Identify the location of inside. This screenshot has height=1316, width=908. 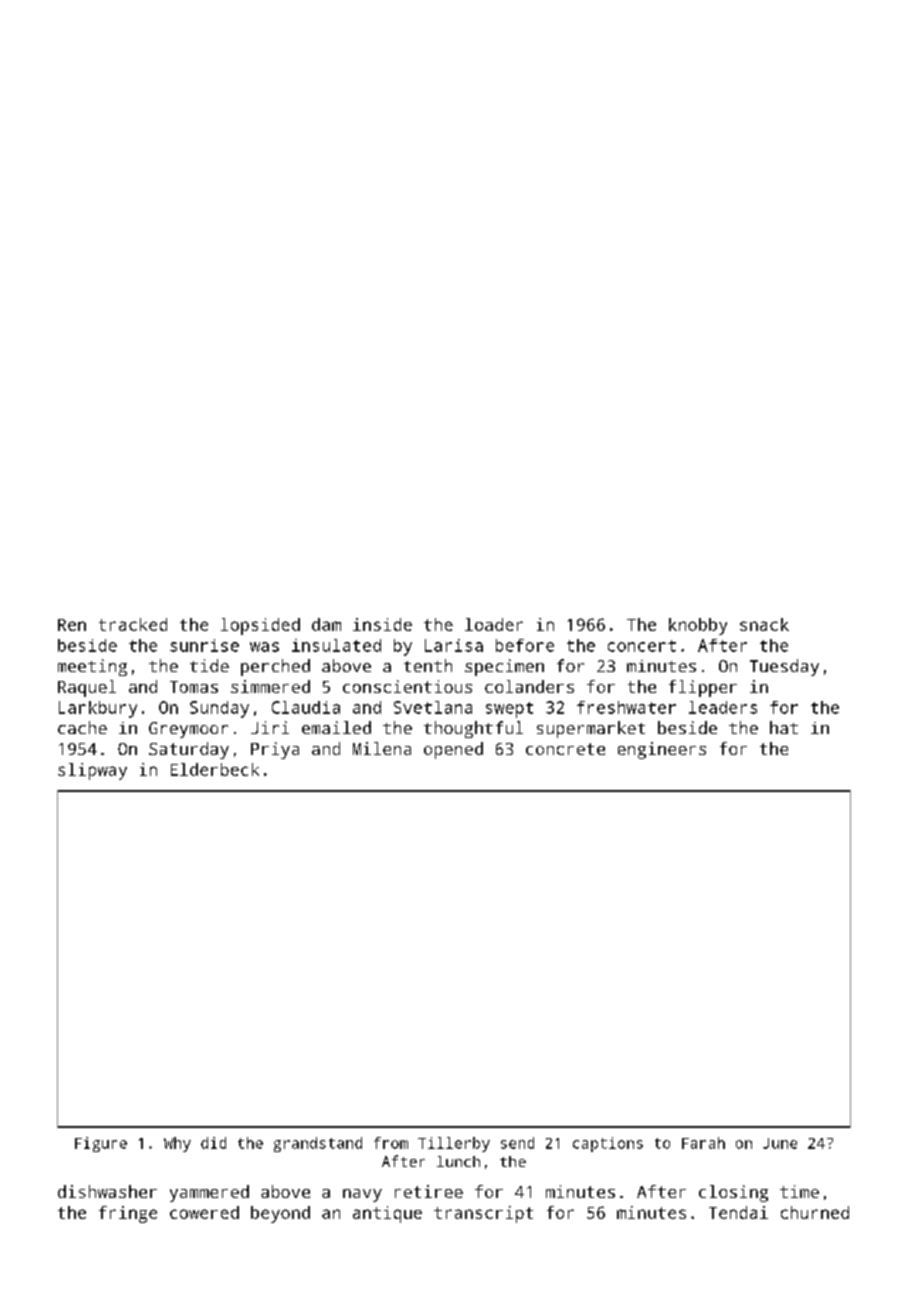
(382, 624).
